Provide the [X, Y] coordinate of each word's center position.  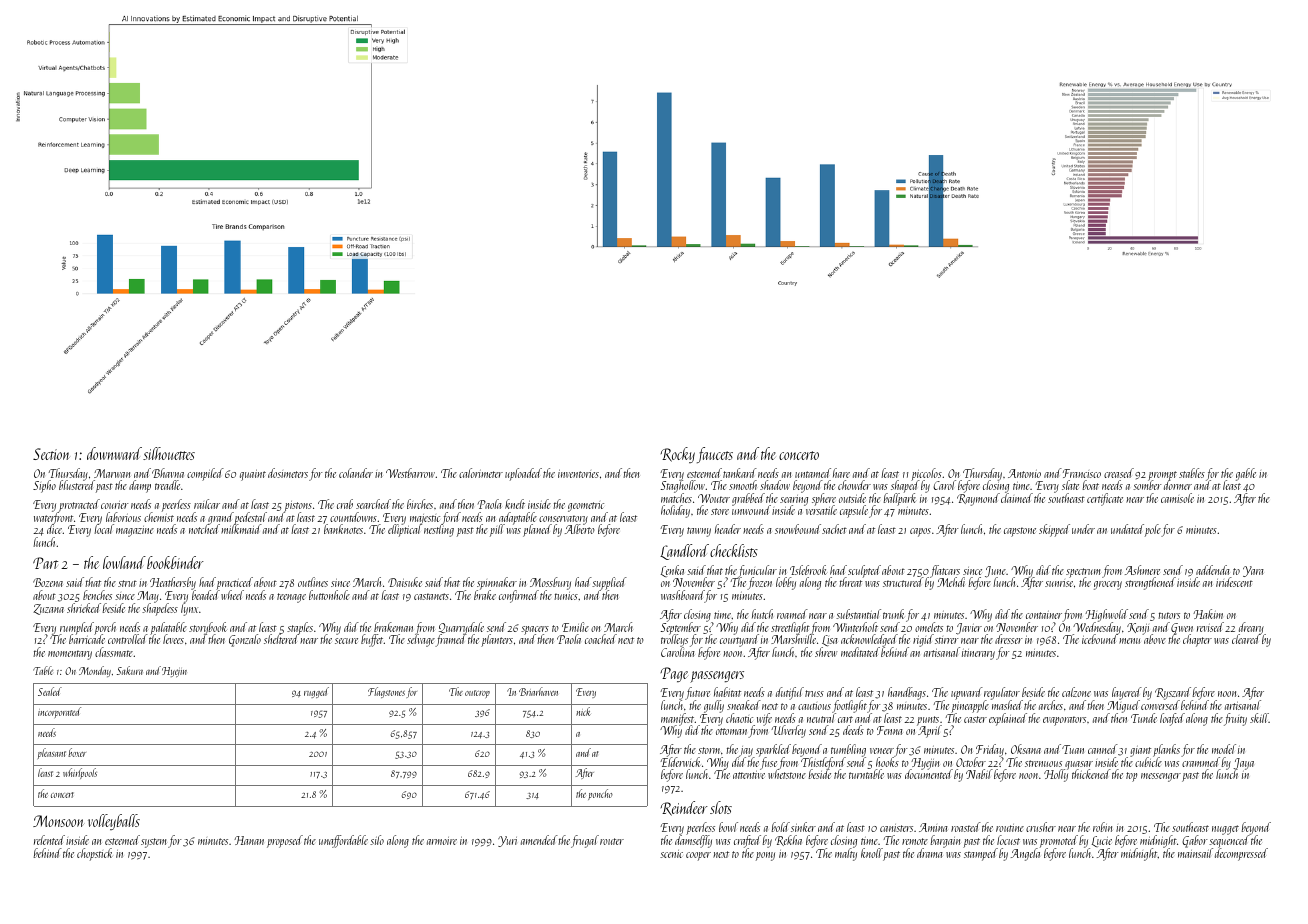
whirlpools [80, 773]
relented [49, 840]
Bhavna [168, 473]
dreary [1252, 628]
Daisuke [405, 582]
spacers [535, 630]
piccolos [926, 474]
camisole [1177, 498]
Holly [1056, 776]
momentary [70, 655]
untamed [813, 473]
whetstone [787, 774]
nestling [439, 531]
